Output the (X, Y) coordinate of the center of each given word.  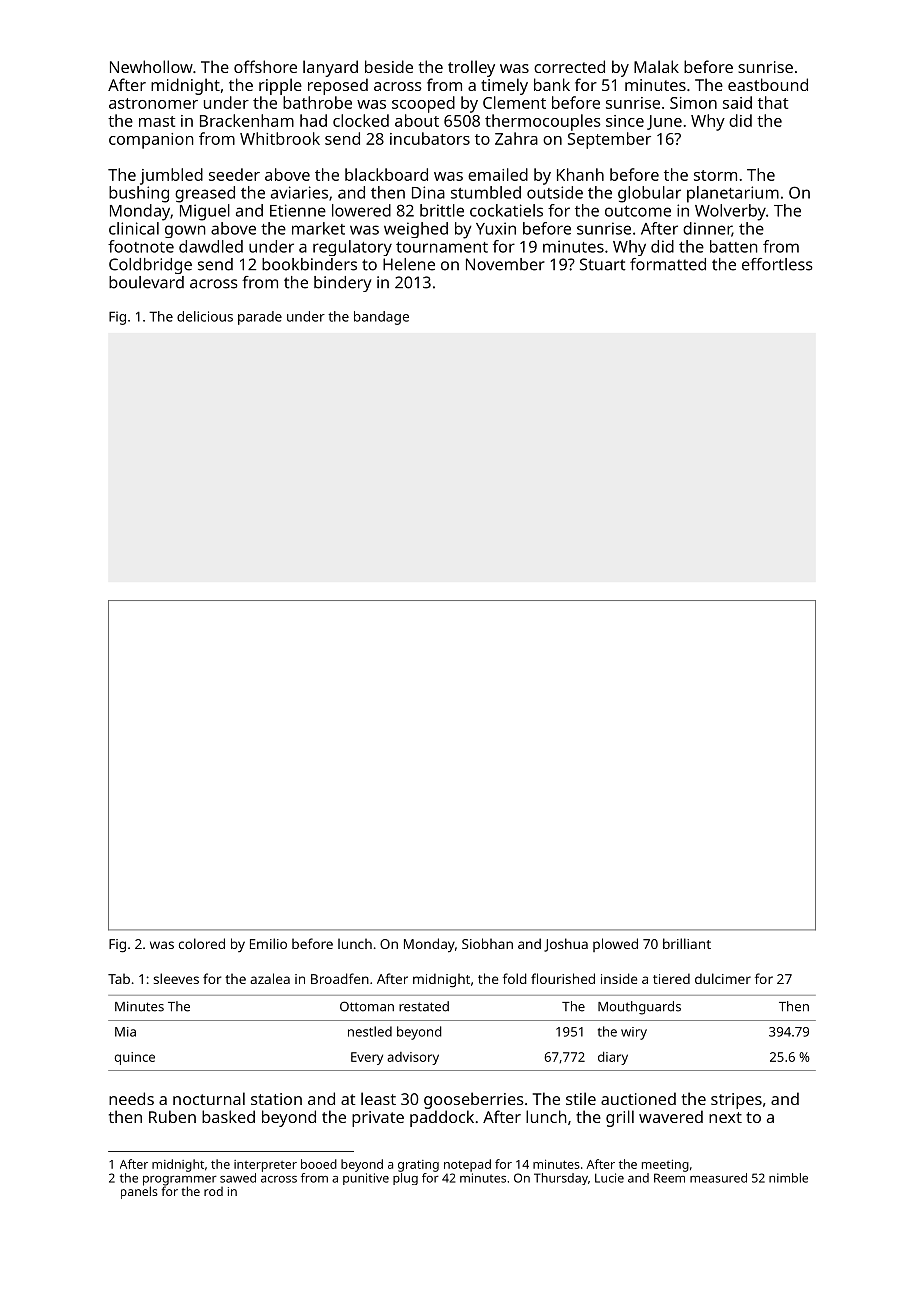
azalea (270, 978)
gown (185, 231)
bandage (381, 318)
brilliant (687, 943)
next (725, 1117)
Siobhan (487, 943)
